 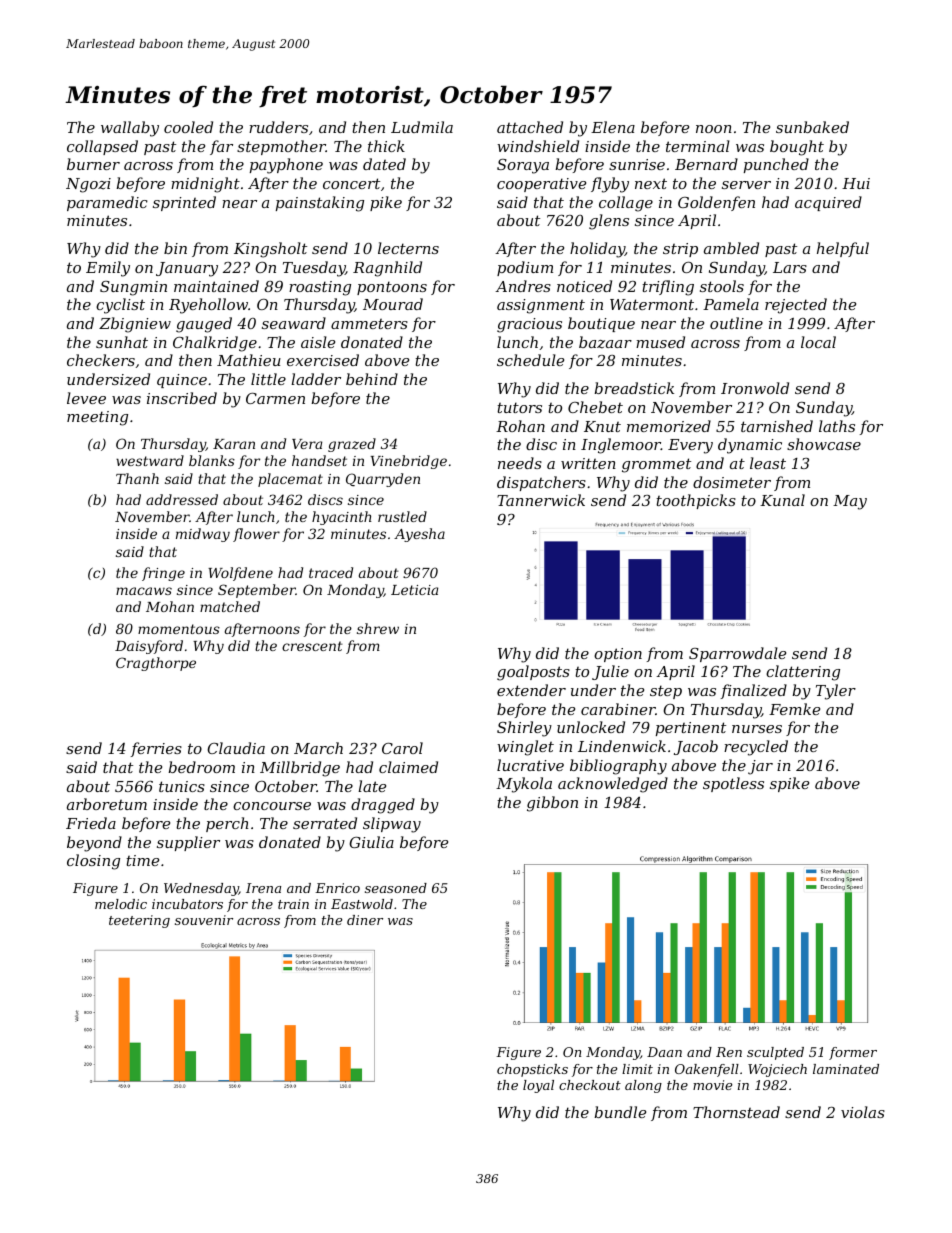 What do you see at coordinates (179, 629) in the screenshot?
I see `momentous` at bounding box center [179, 629].
